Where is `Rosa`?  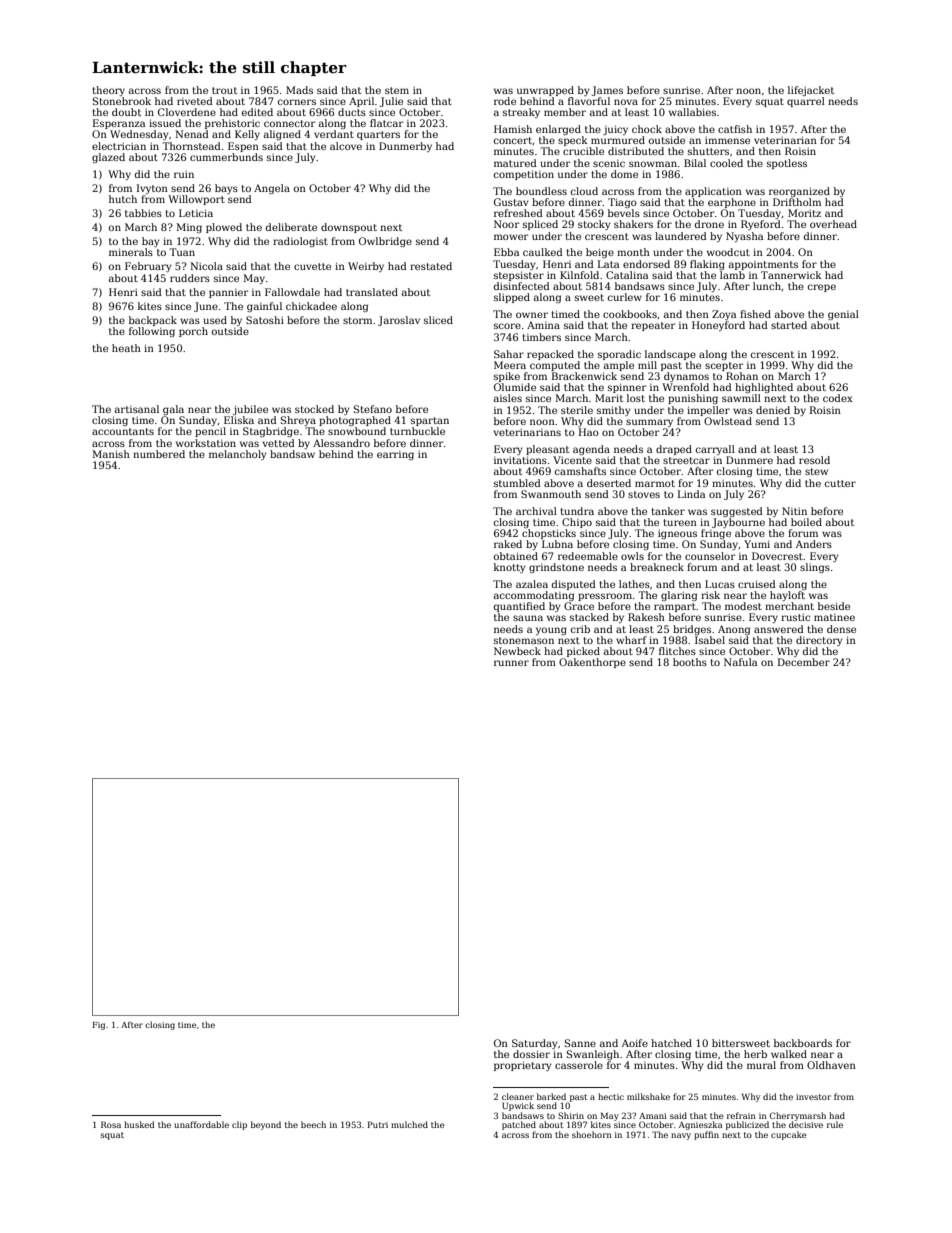 Rosa is located at coordinates (111, 1124).
